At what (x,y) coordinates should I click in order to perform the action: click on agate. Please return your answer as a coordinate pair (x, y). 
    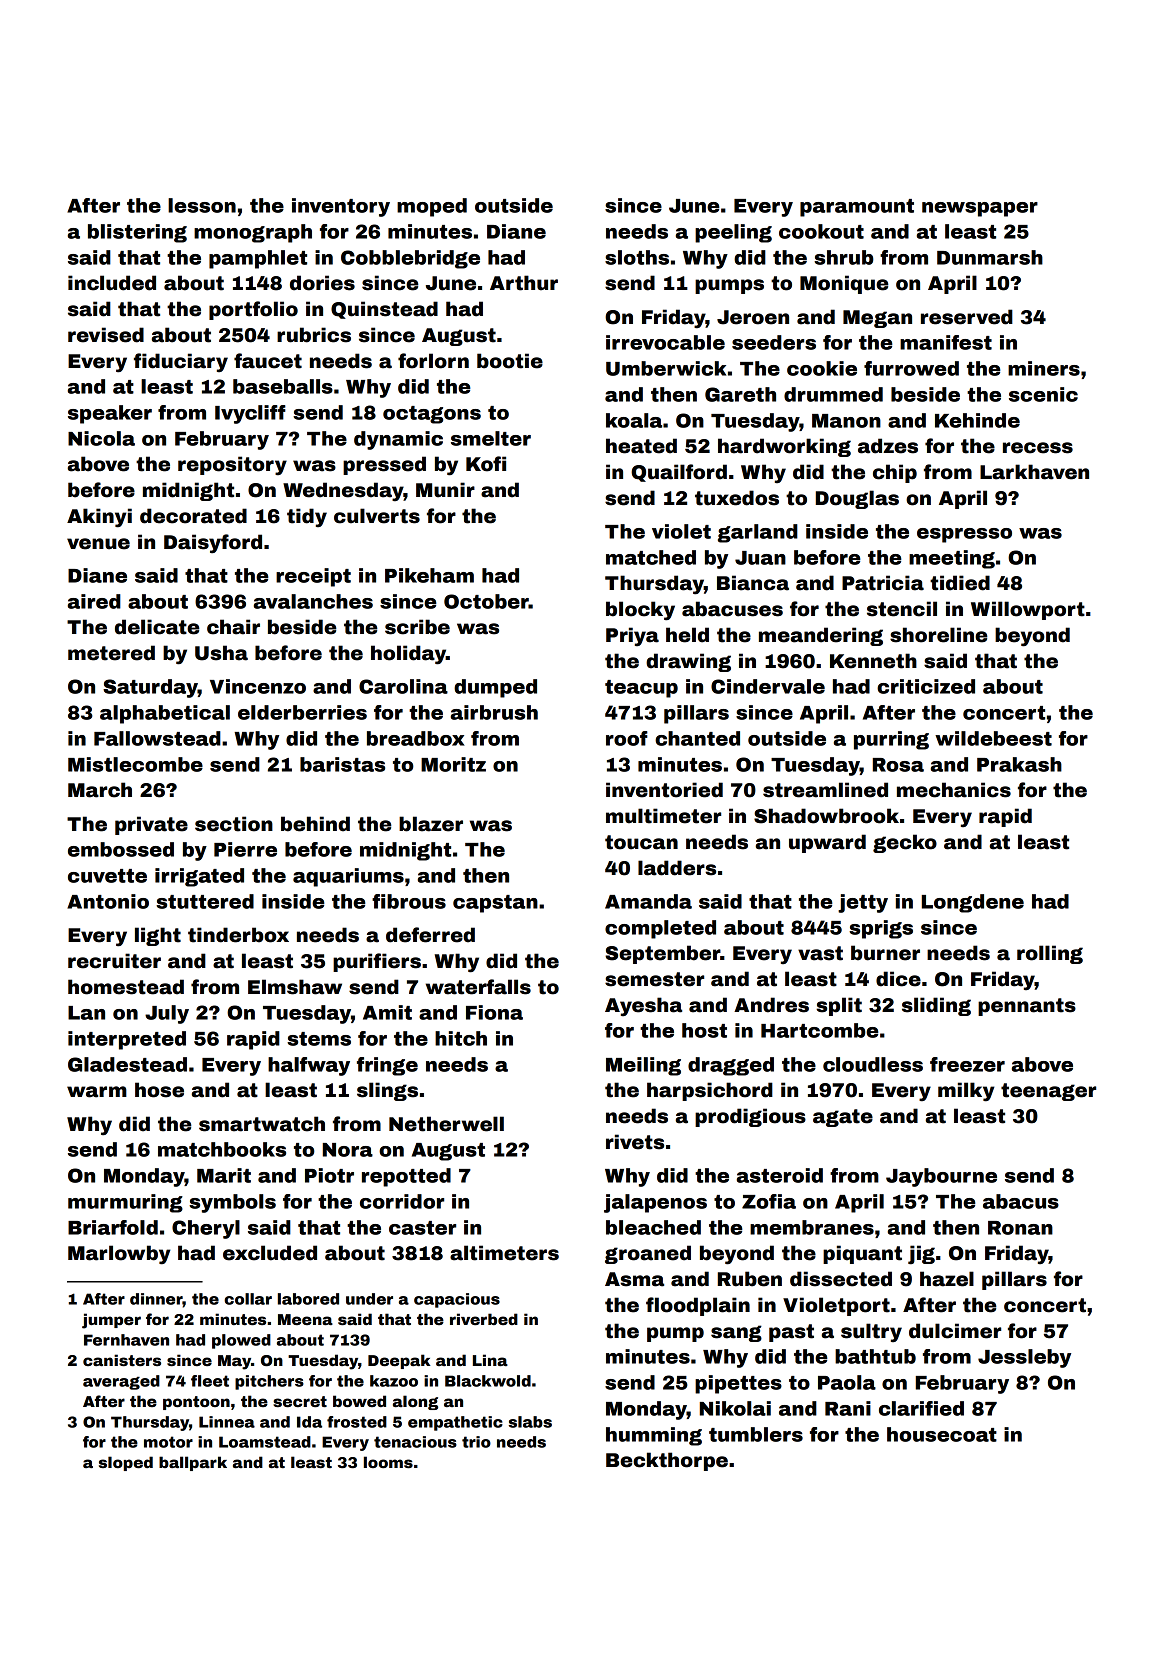
    Looking at the image, I should click on (843, 1118).
